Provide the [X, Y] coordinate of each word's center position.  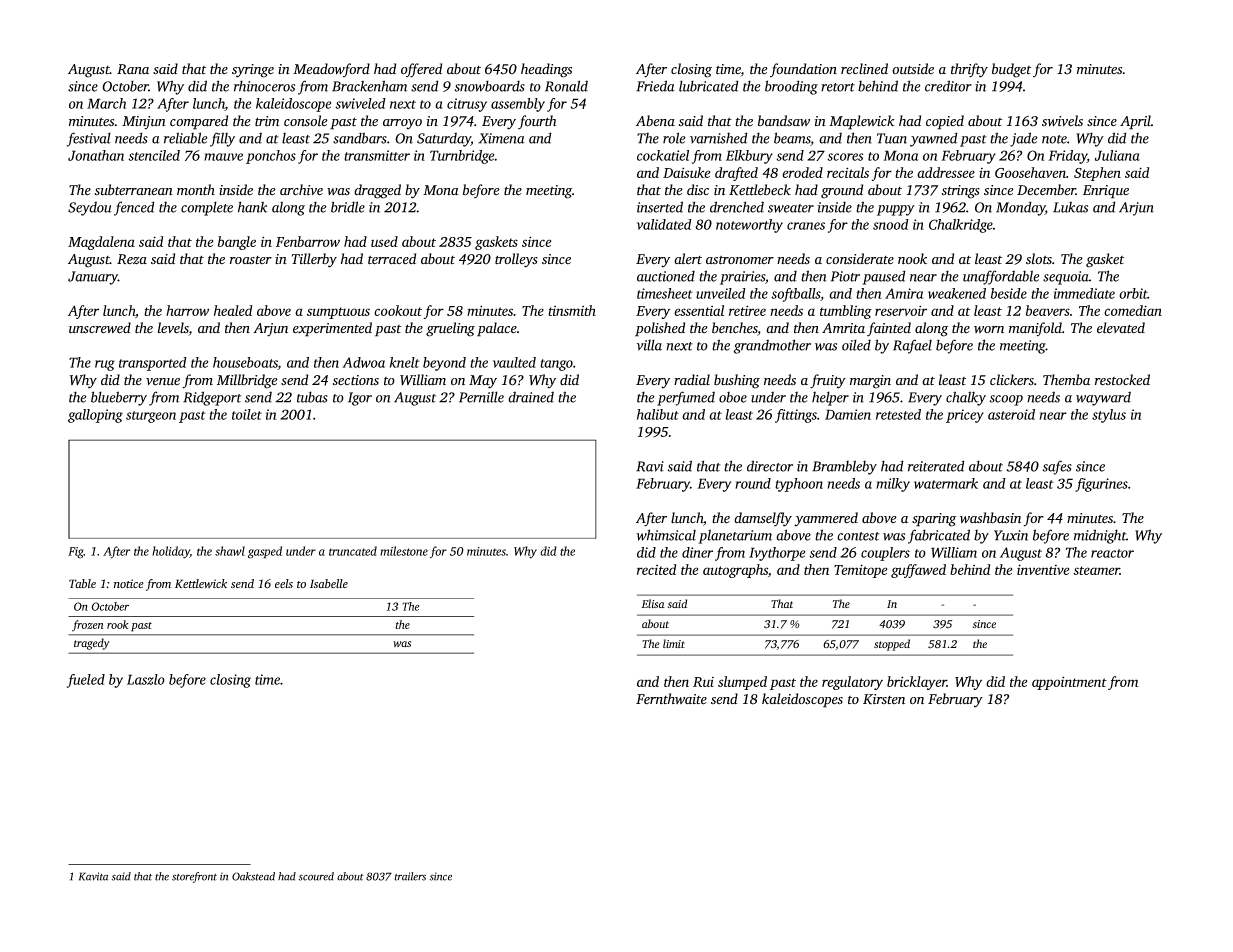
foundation [803, 70]
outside [913, 69]
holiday [171, 552]
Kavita [93, 876]
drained [531, 397]
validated [664, 224]
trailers [410, 876]
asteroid [1011, 414]
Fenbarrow [308, 241]
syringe [253, 71]
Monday [1020, 208]
